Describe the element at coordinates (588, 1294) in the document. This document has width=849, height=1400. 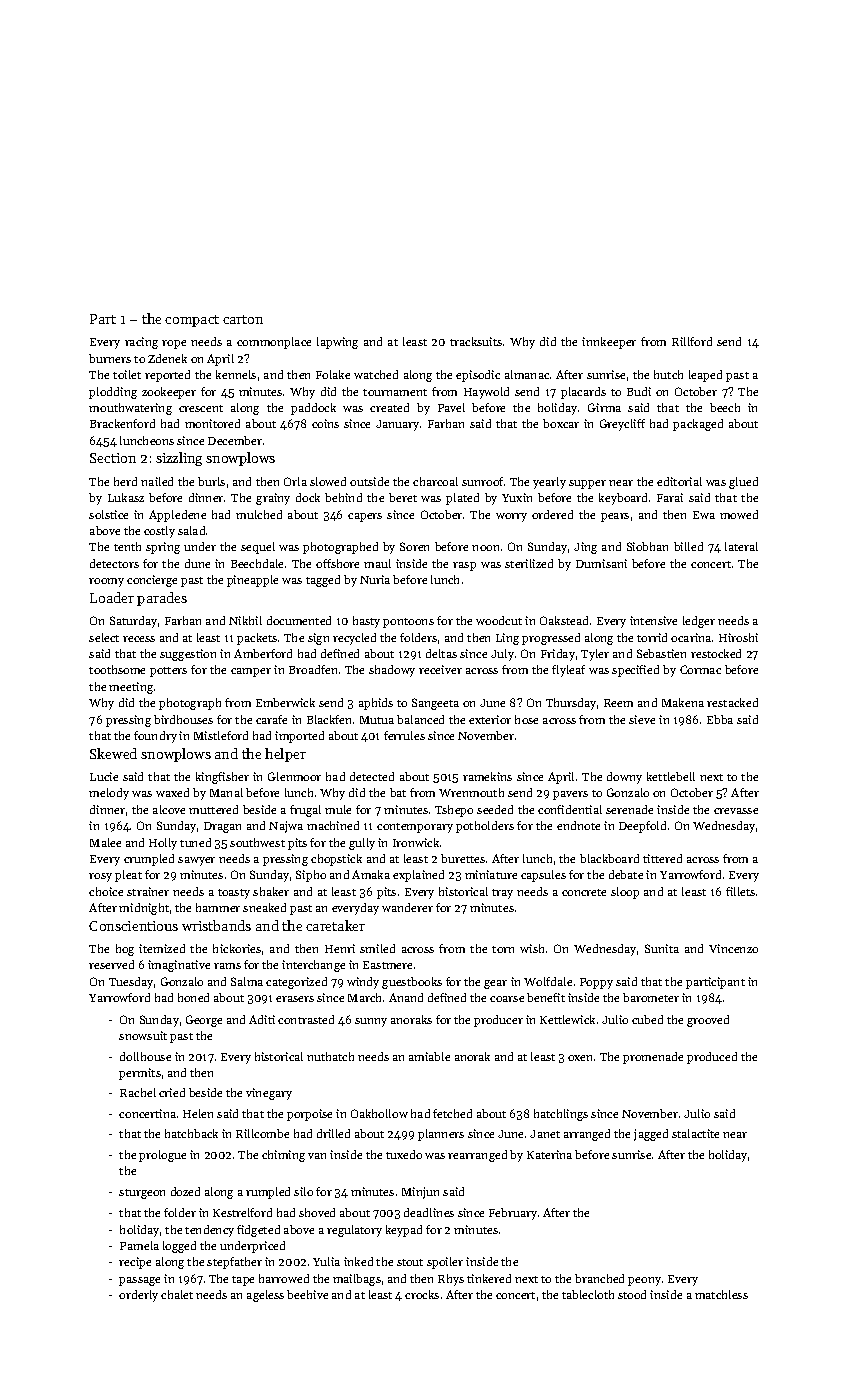
I see `tablecloth` at that location.
